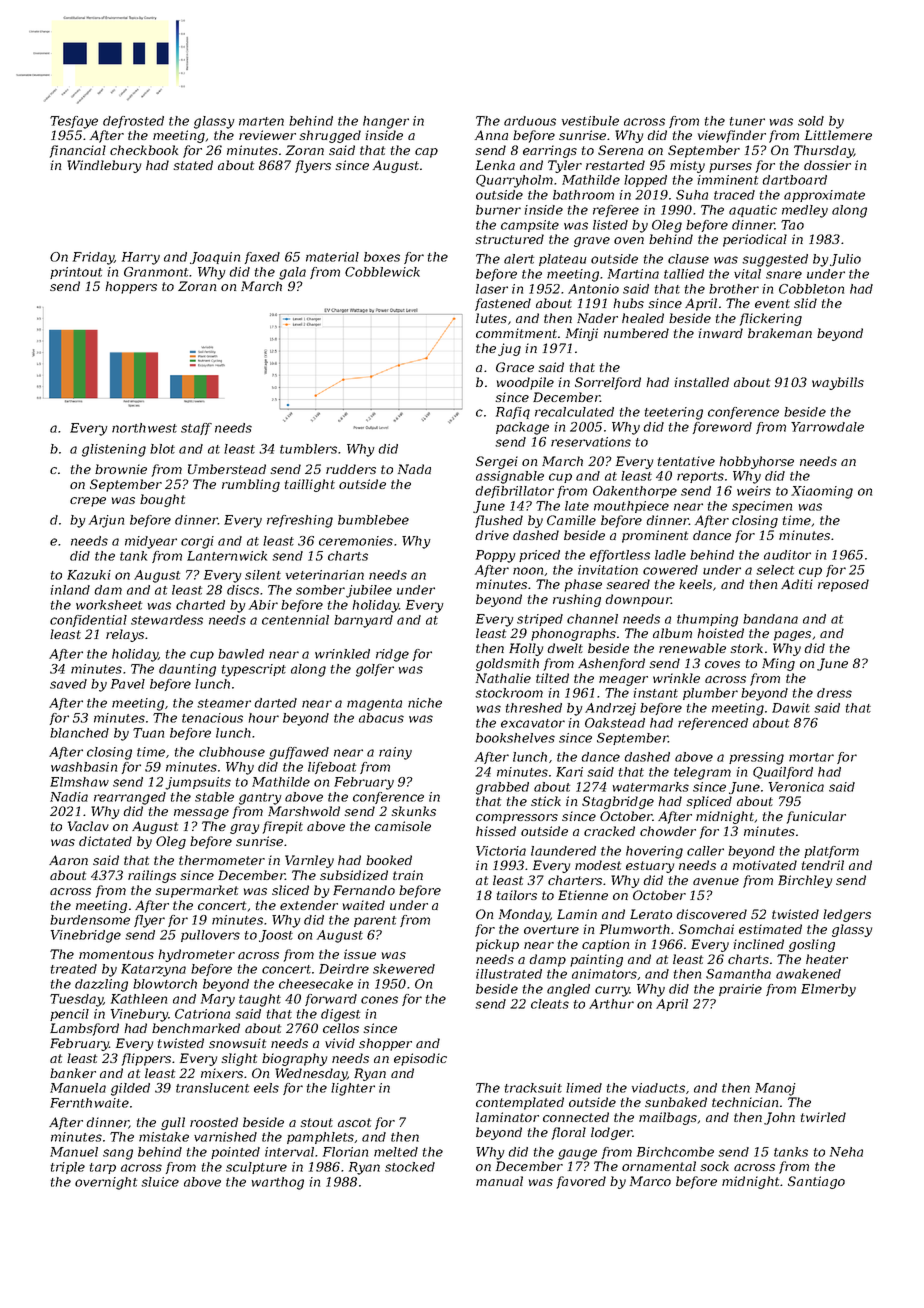 The image size is (924, 1308). I want to click on gala, so click(292, 273).
